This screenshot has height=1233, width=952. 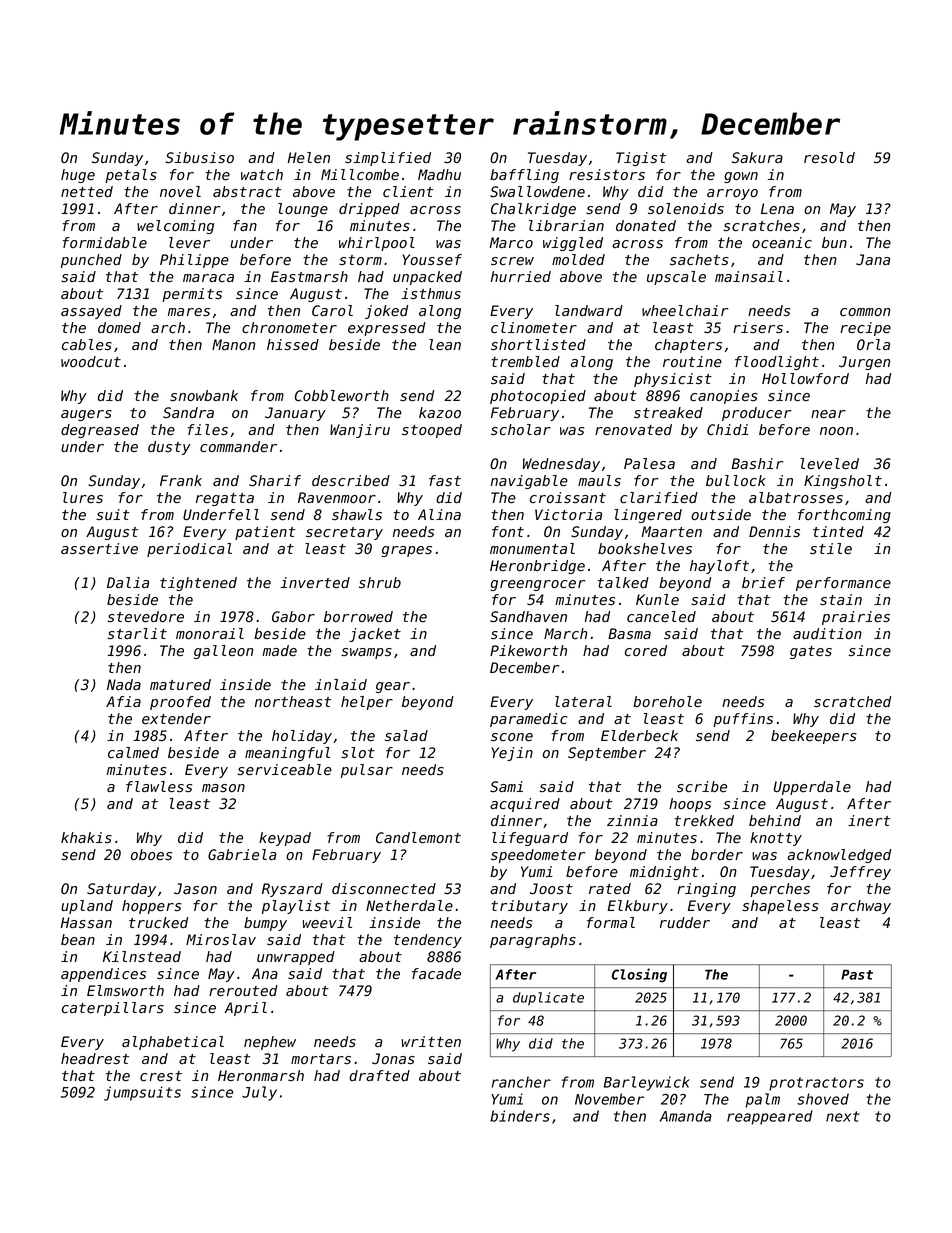 What do you see at coordinates (200, 158) in the screenshot?
I see `Sibusiso` at bounding box center [200, 158].
